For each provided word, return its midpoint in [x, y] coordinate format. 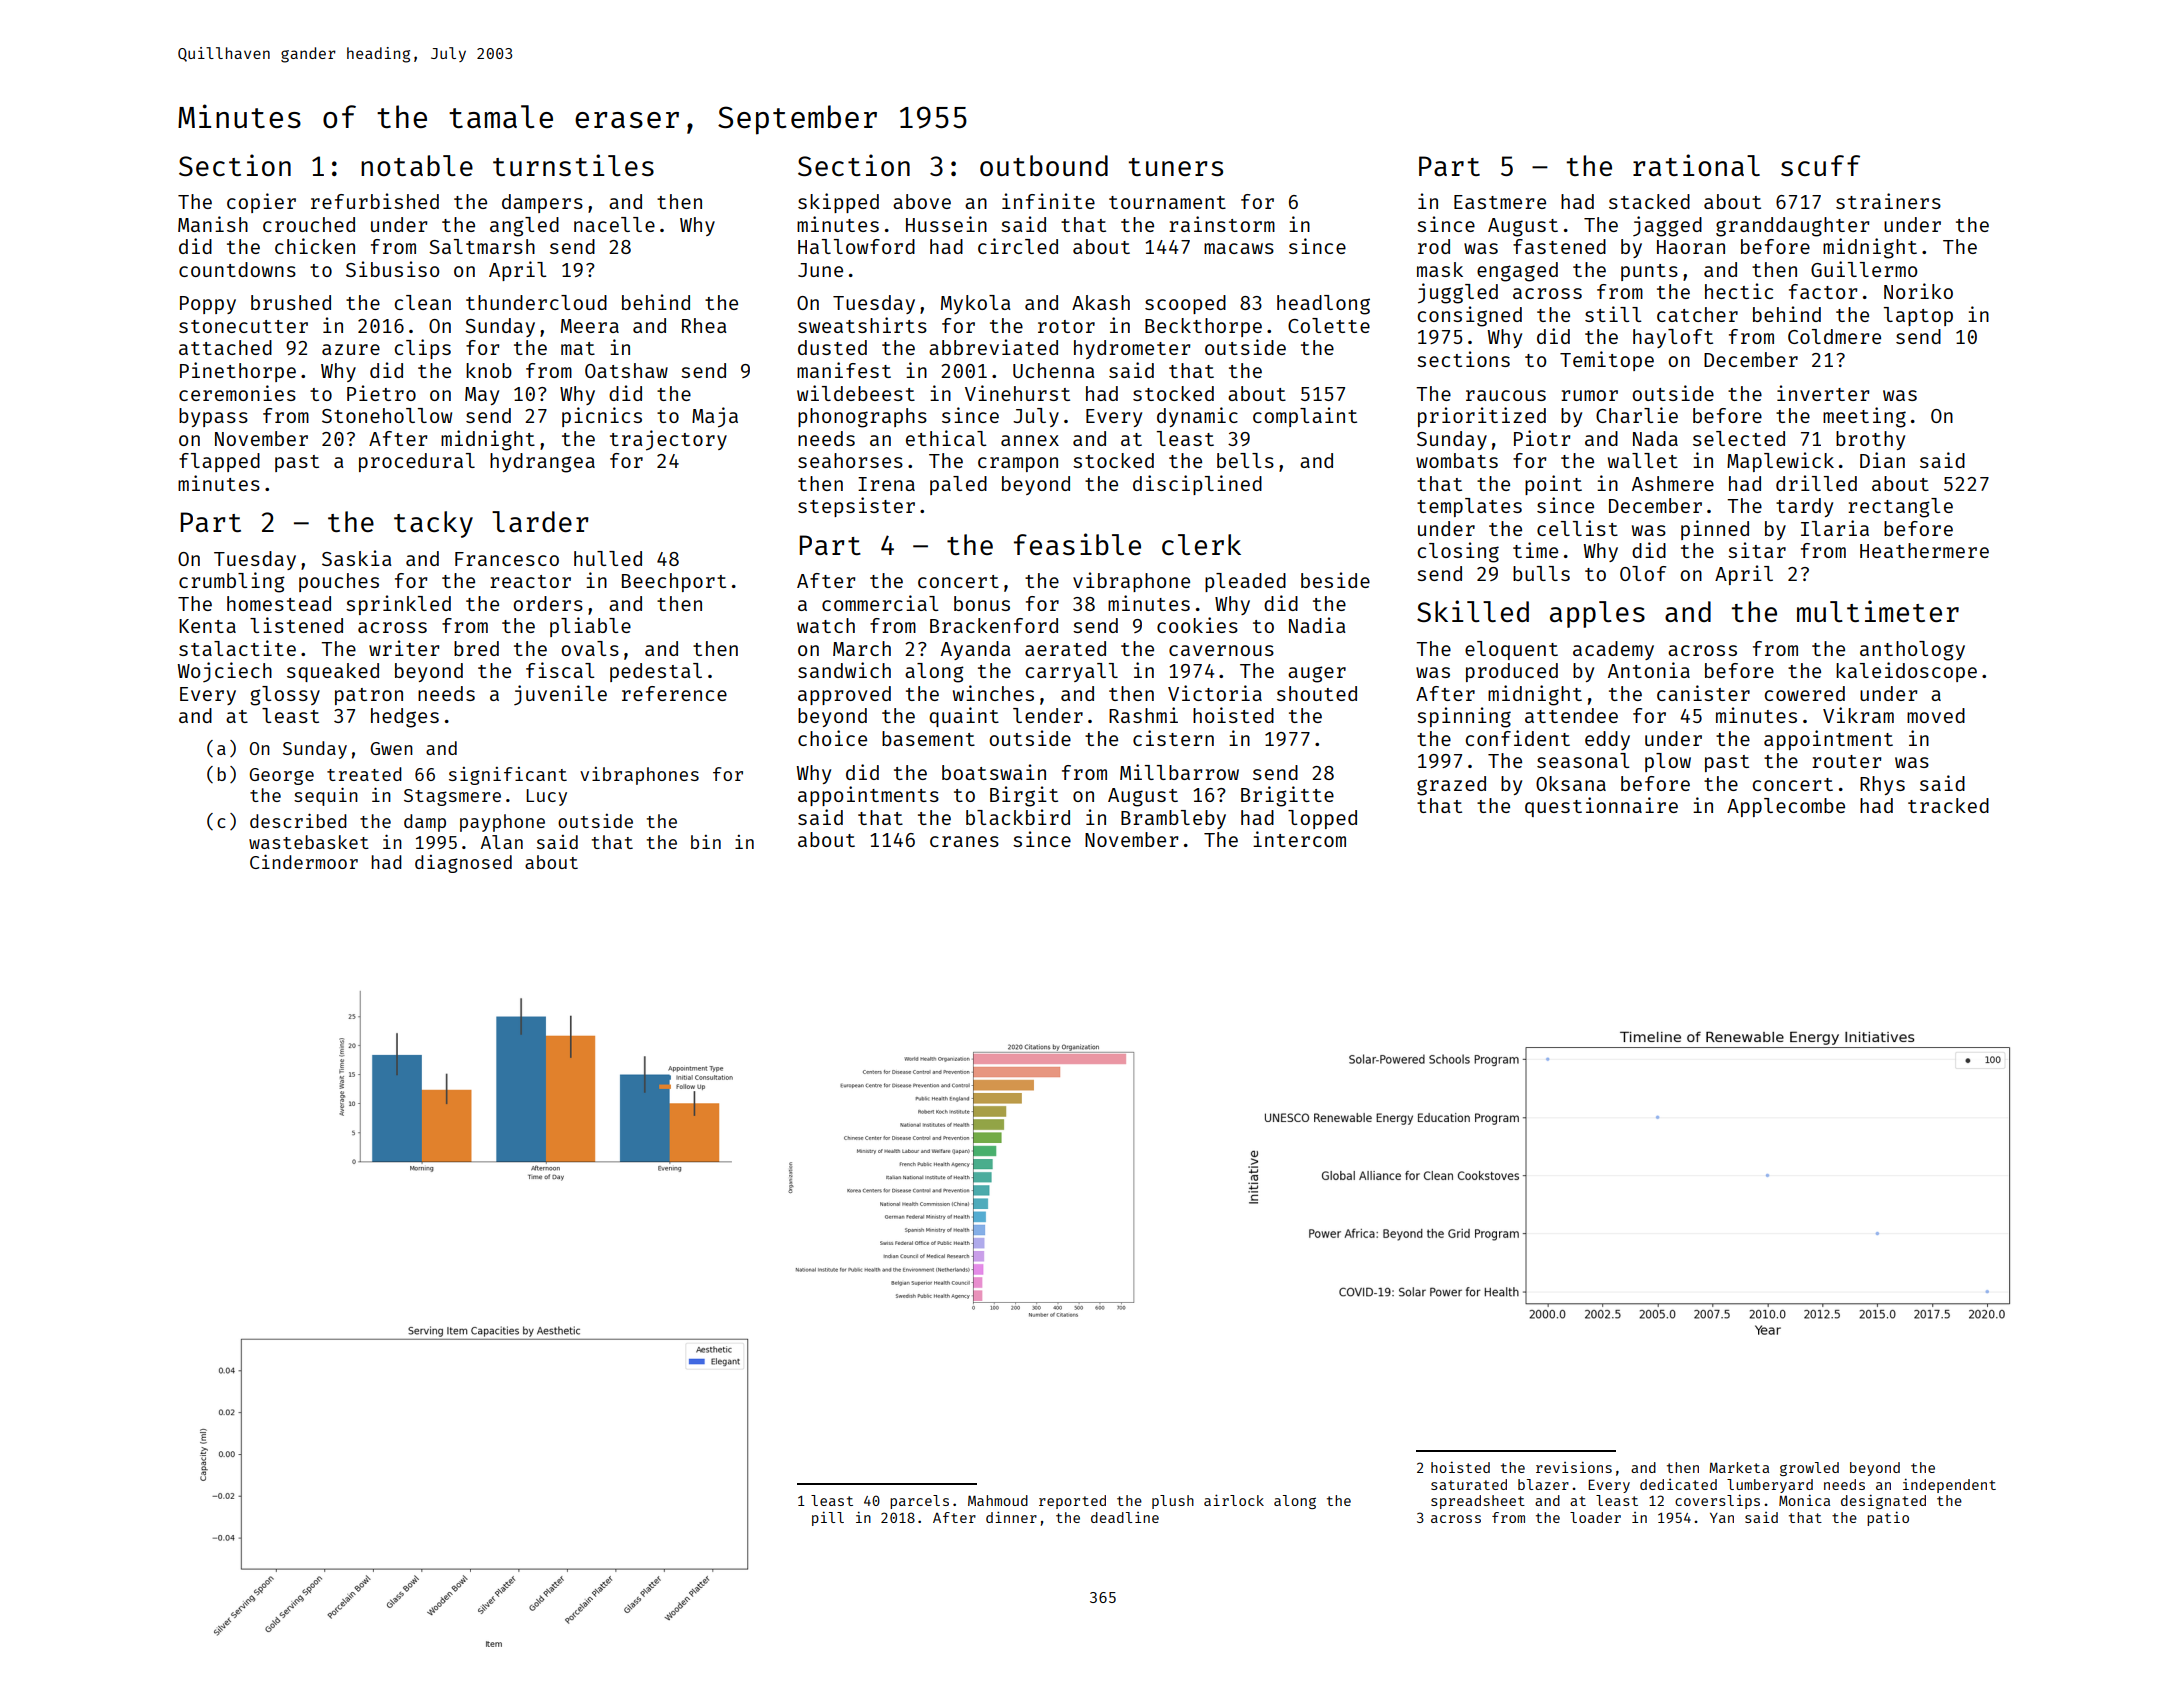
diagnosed [463, 864]
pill [828, 1518]
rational [1696, 165]
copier [261, 203]
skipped [838, 203]
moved [1936, 715]
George [282, 776]
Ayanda [976, 650]
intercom [1299, 839]
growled [1809, 1469]
